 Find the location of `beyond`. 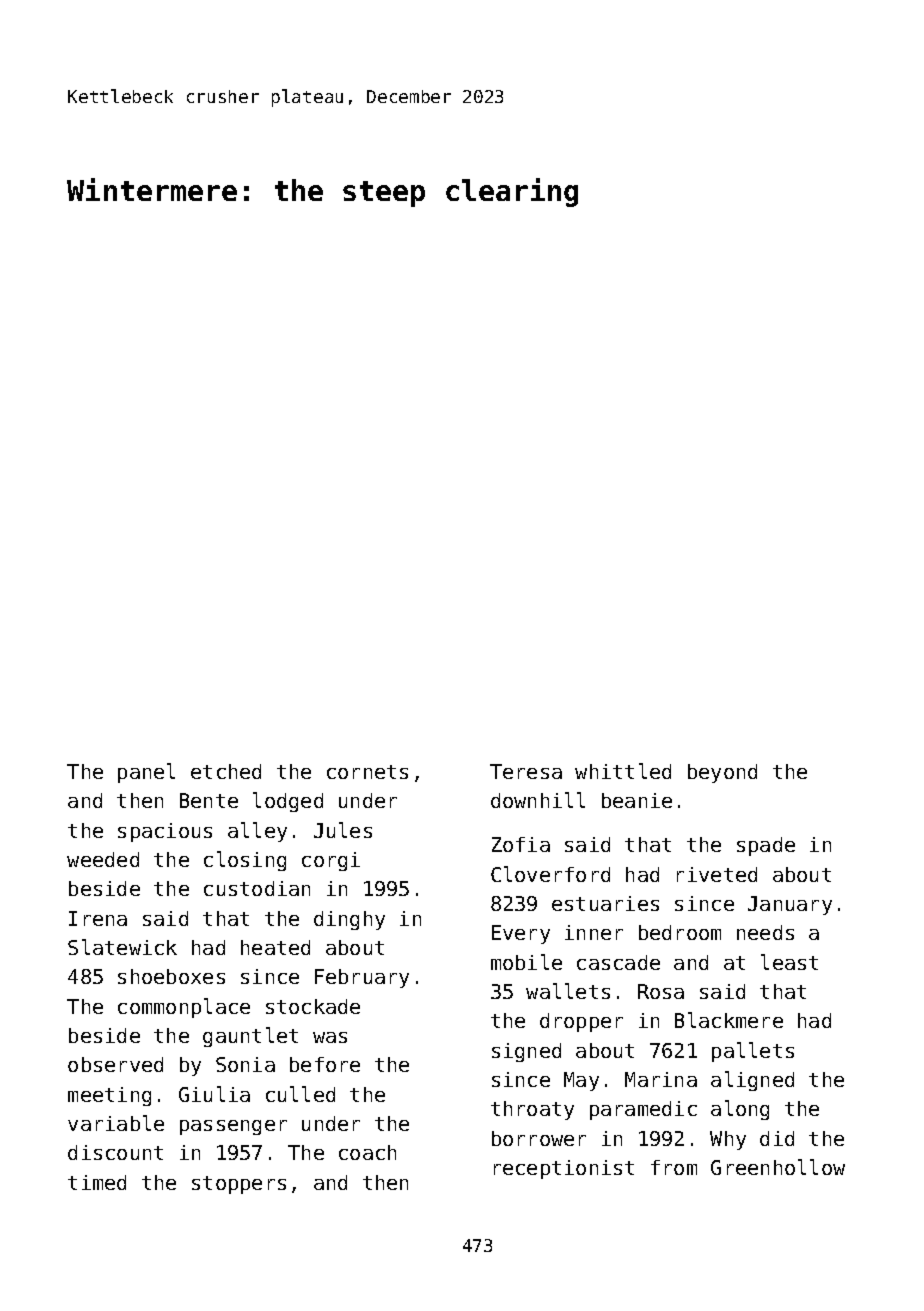

beyond is located at coordinates (722, 773).
